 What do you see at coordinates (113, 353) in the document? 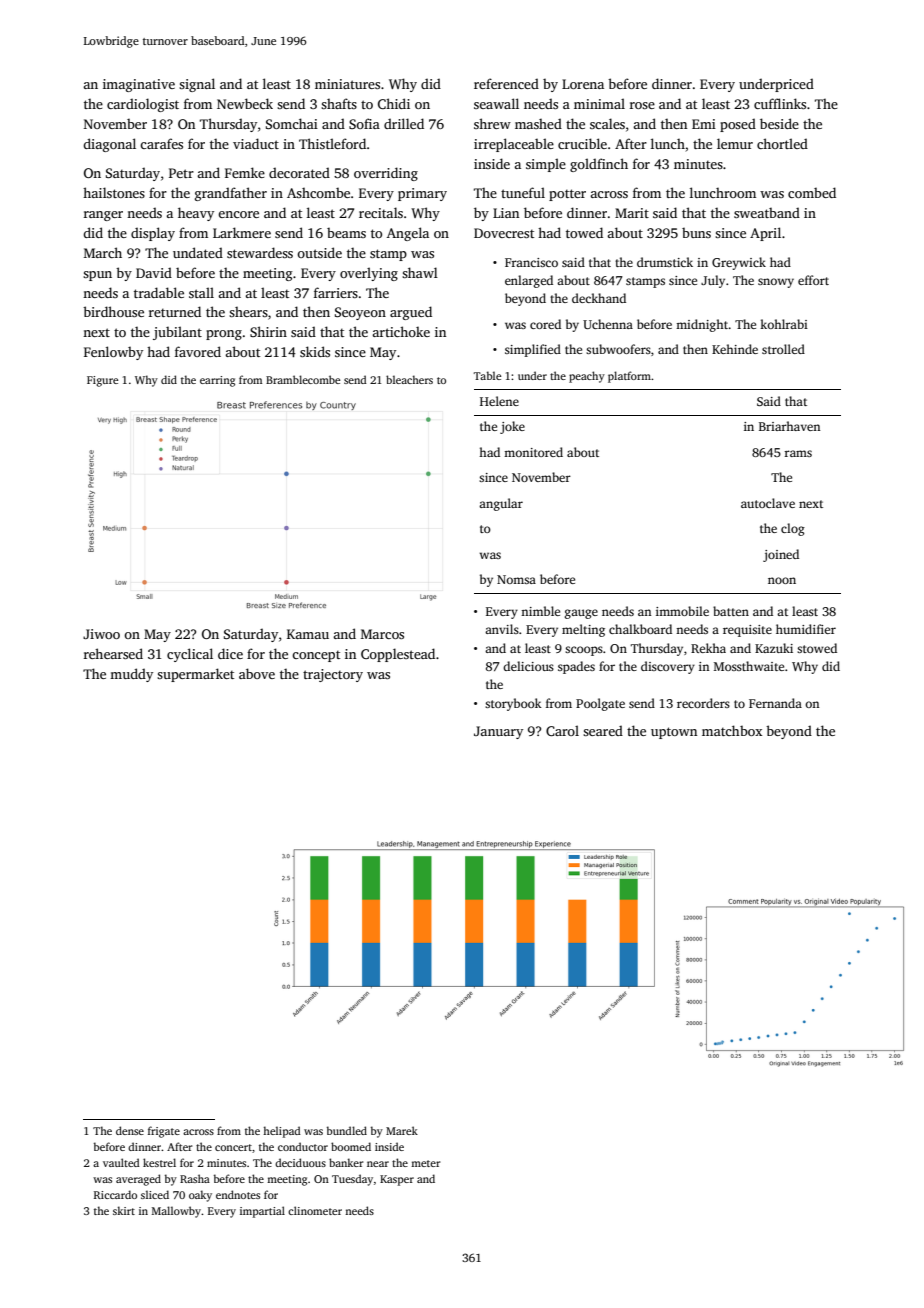
I see `Fenlowby` at bounding box center [113, 353].
